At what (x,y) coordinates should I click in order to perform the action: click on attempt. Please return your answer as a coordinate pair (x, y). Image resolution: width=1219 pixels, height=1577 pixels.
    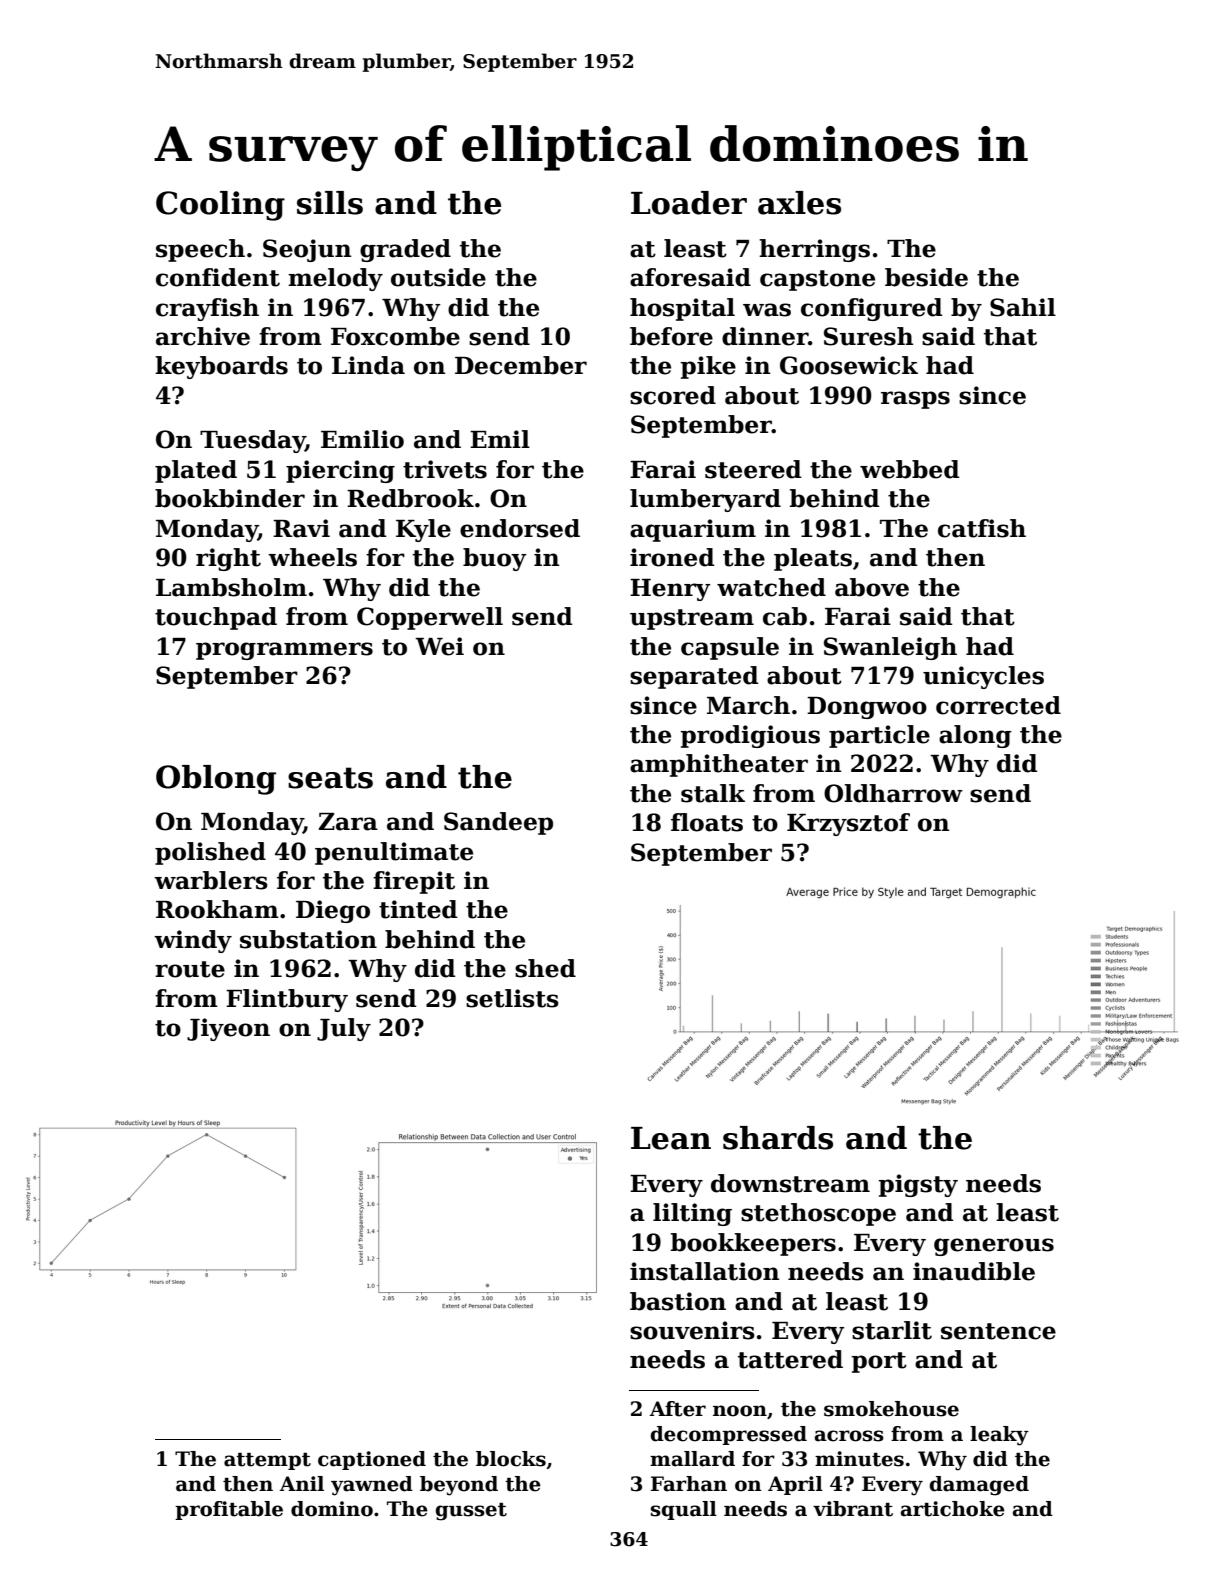
    Looking at the image, I should click on (267, 1461).
